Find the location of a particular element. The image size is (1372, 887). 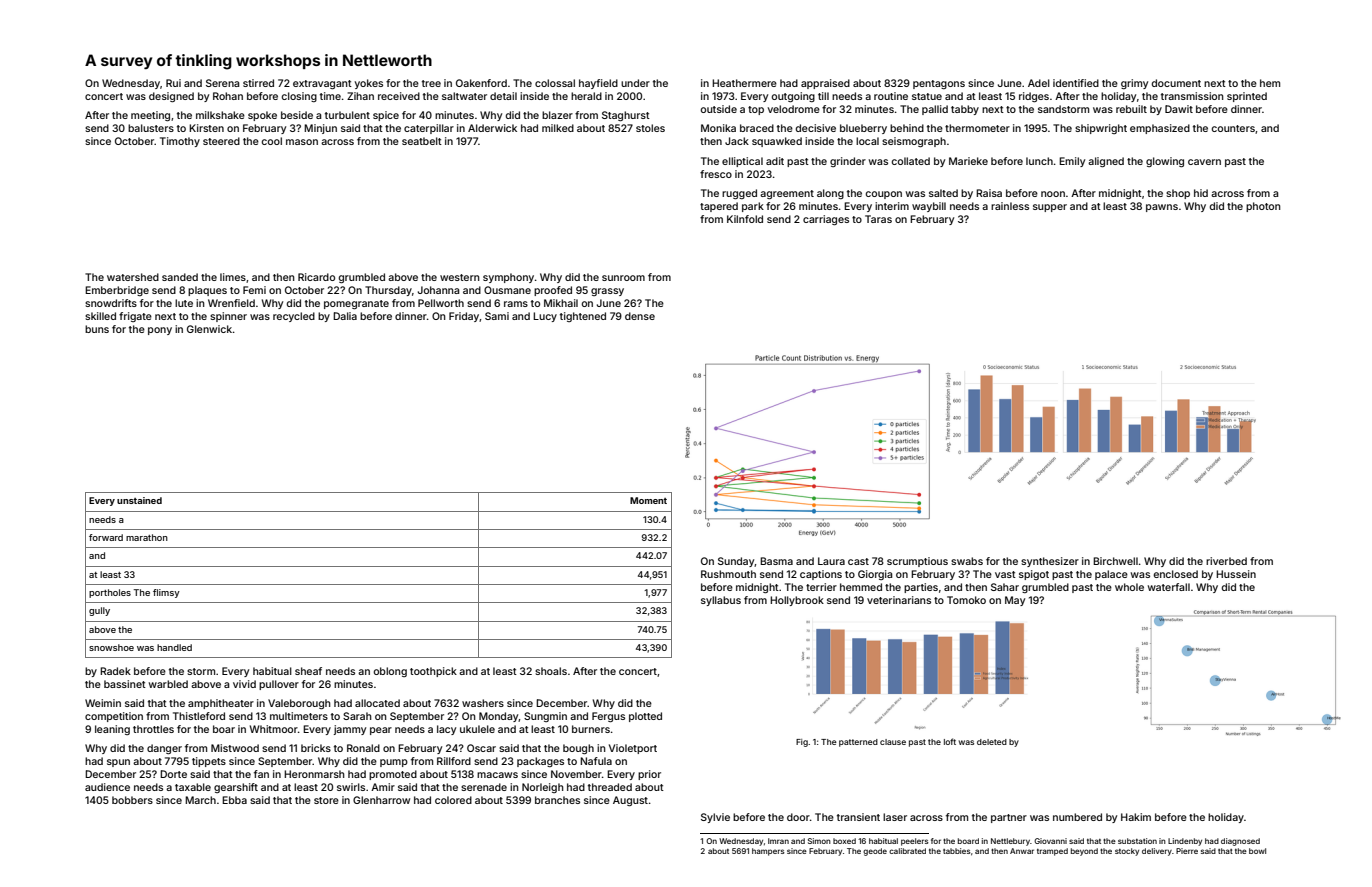

shoals is located at coordinates (551, 671).
